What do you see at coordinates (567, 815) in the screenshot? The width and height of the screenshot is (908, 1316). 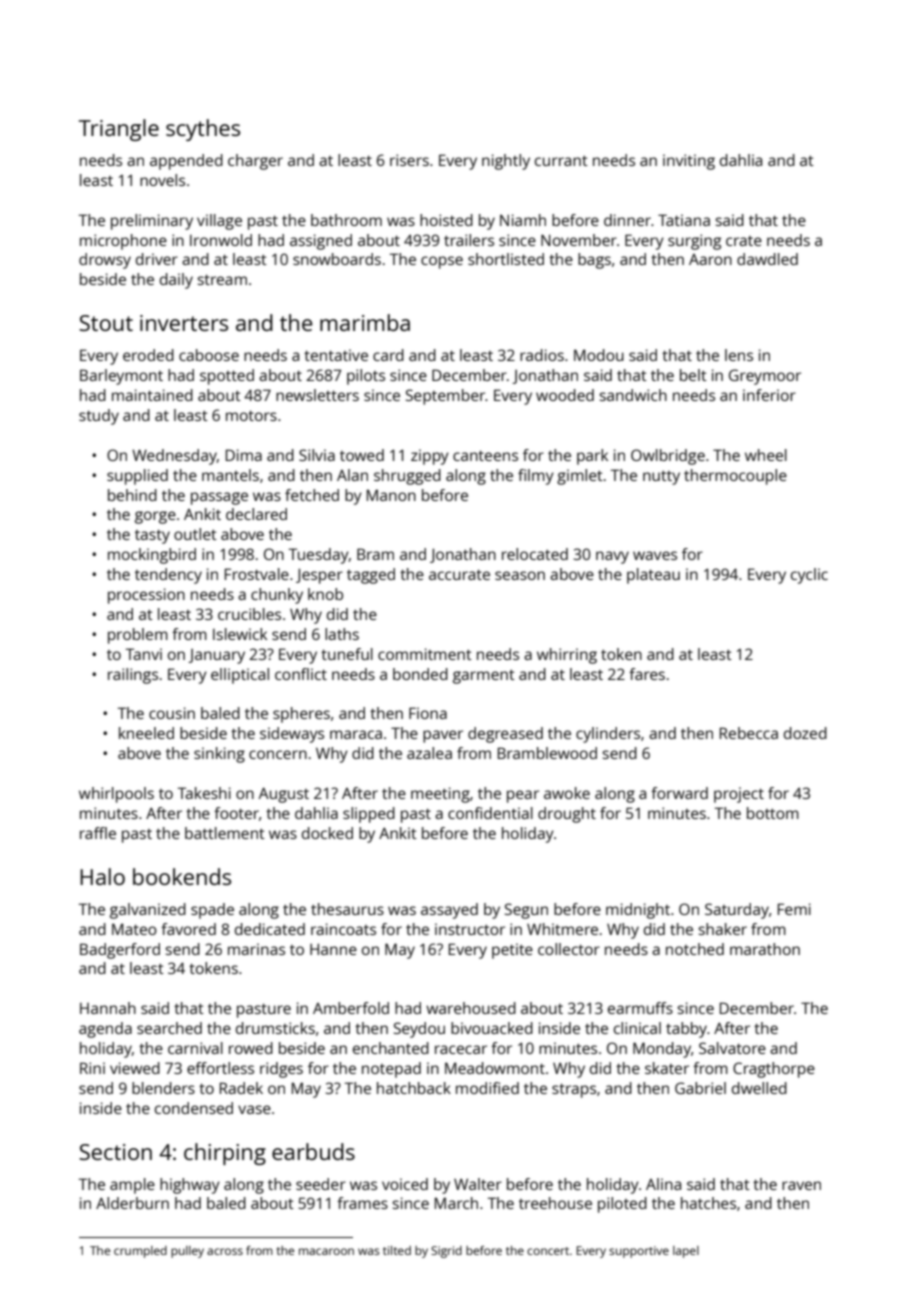 I see `drought` at bounding box center [567, 815].
